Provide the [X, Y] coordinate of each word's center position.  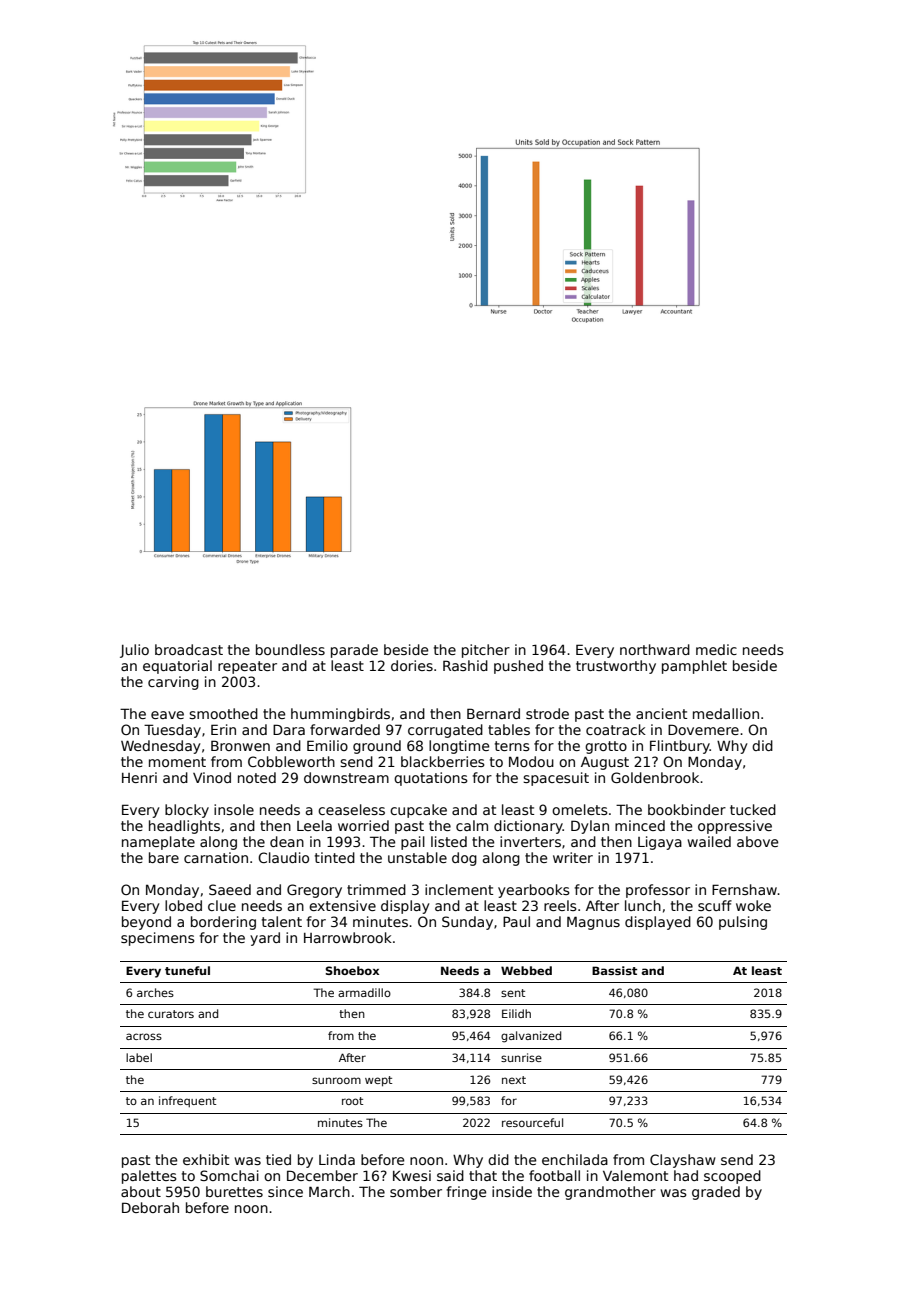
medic [716, 649]
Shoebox [352, 970]
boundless [290, 649]
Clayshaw [683, 1161]
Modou [531, 761]
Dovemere [703, 729]
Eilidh [516, 1013]
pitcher [486, 651]
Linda [337, 1159]
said [450, 1175]
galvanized [531, 1037]
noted [257, 777]
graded [716, 1193]
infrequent [187, 1101]
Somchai [229, 1175]
